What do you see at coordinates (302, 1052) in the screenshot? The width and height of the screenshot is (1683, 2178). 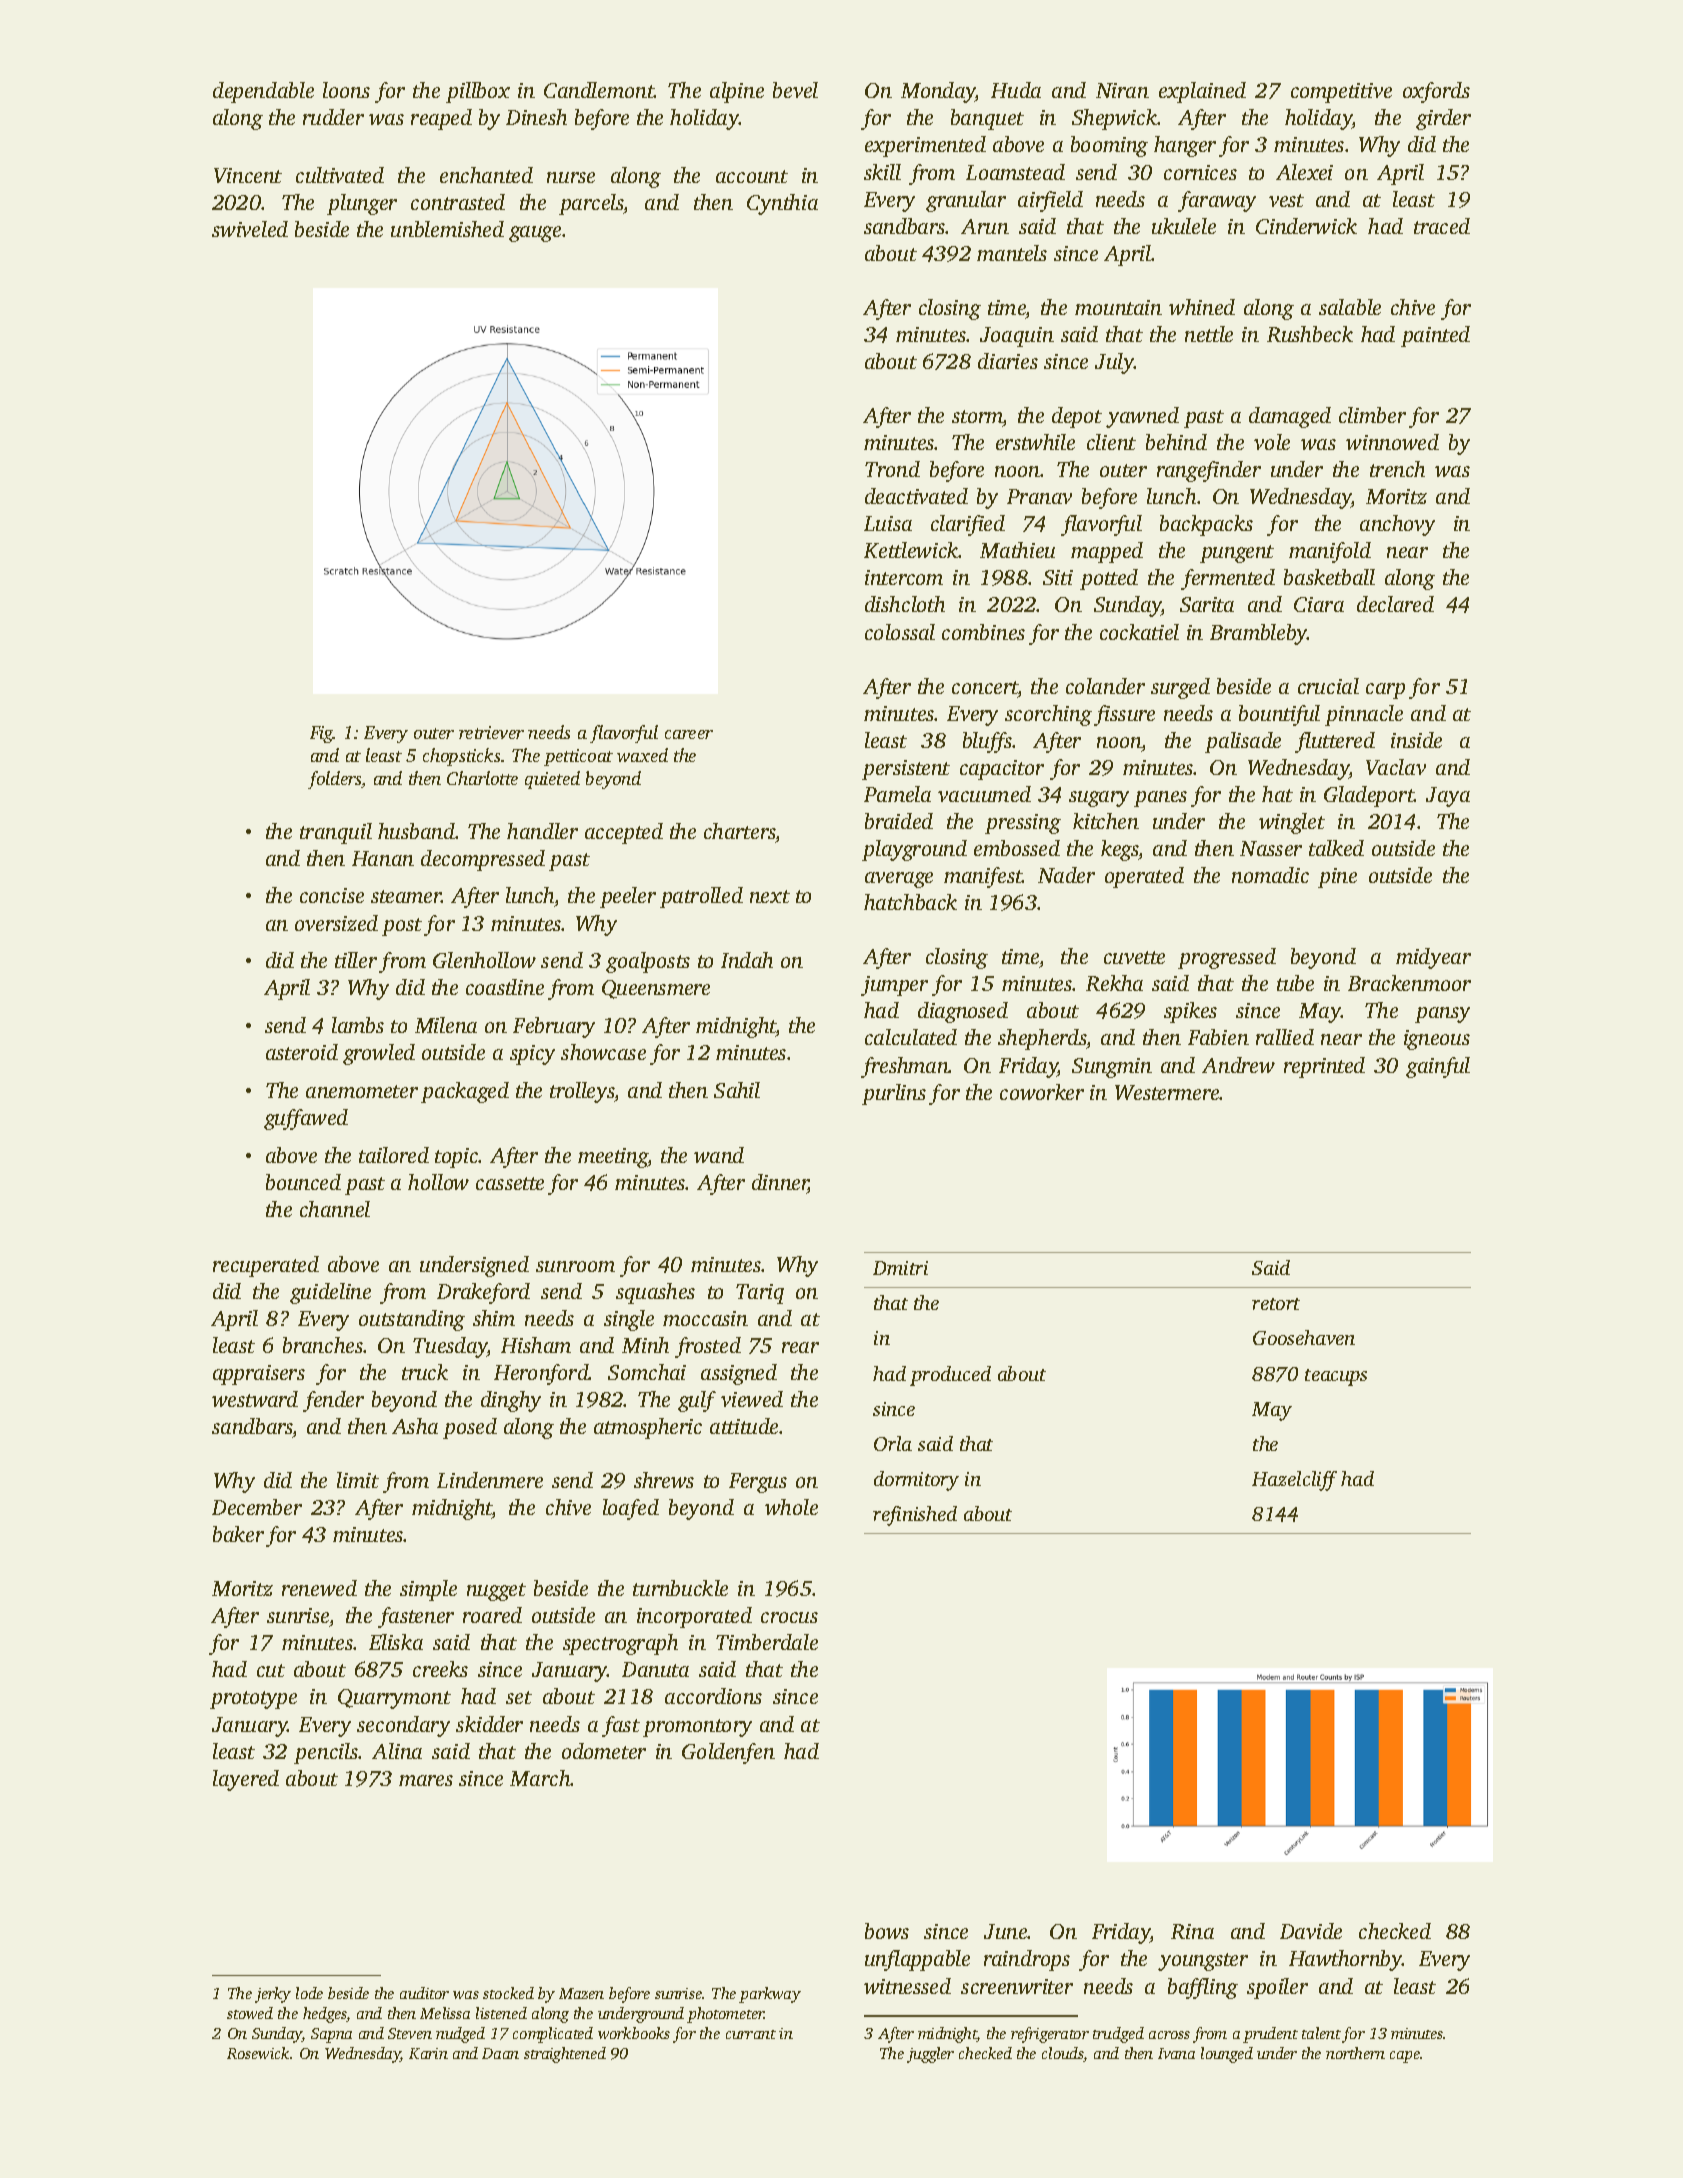 I see `asteroid` at bounding box center [302, 1052].
